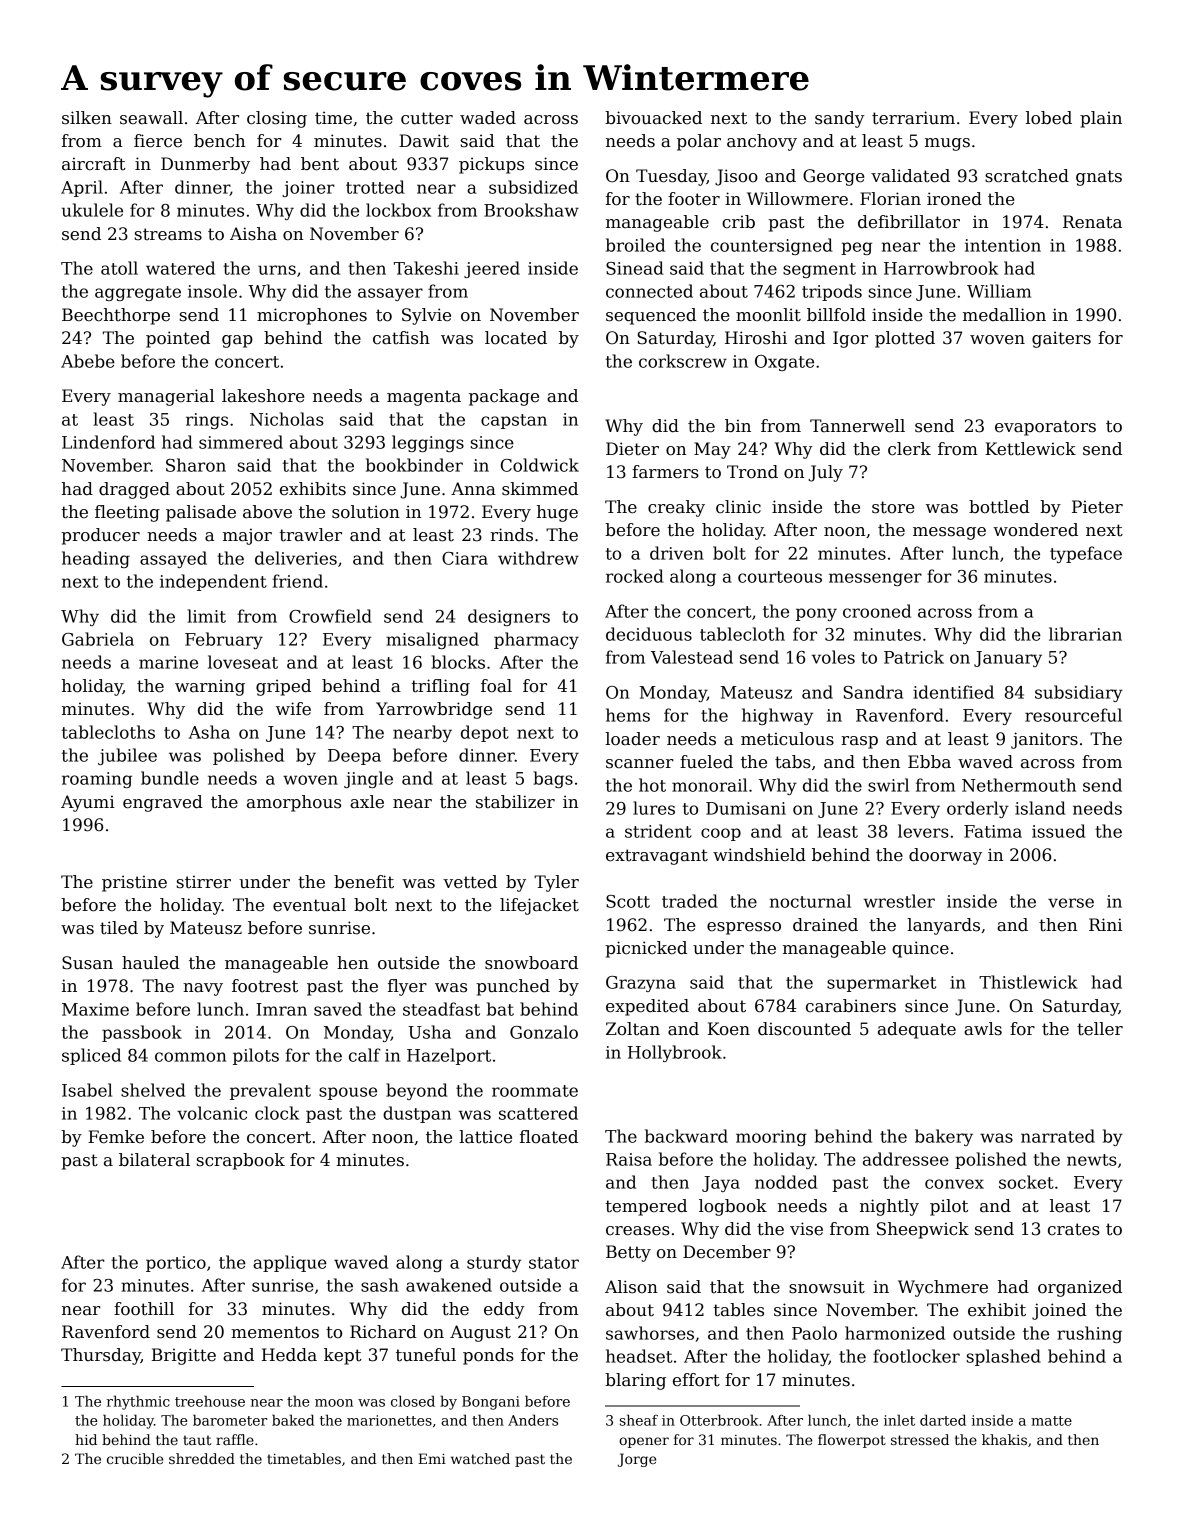 This screenshot has height=1532, width=1184. Describe the element at coordinates (207, 421) in the screenshot. I see `rings` at that location.
